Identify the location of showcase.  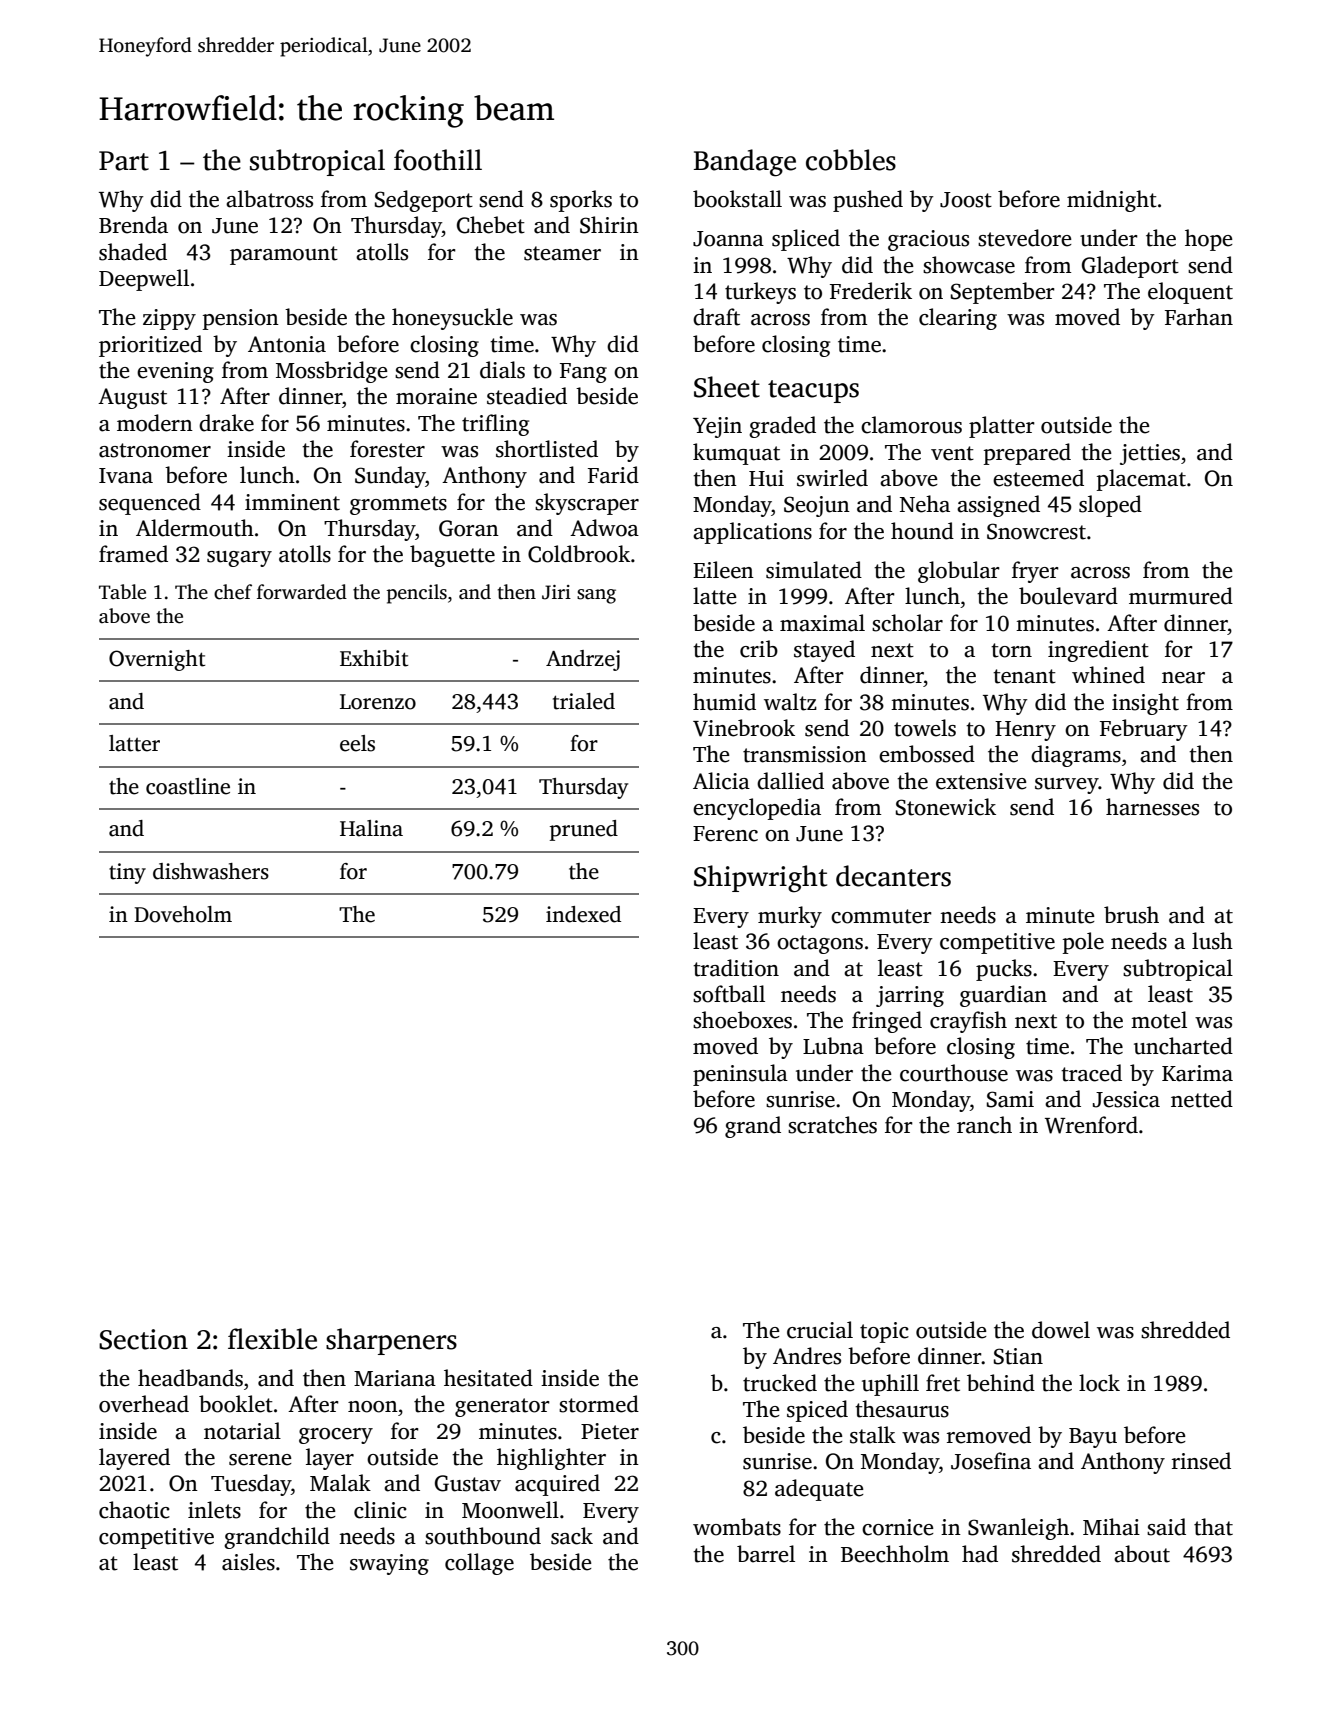
(969, 265).
